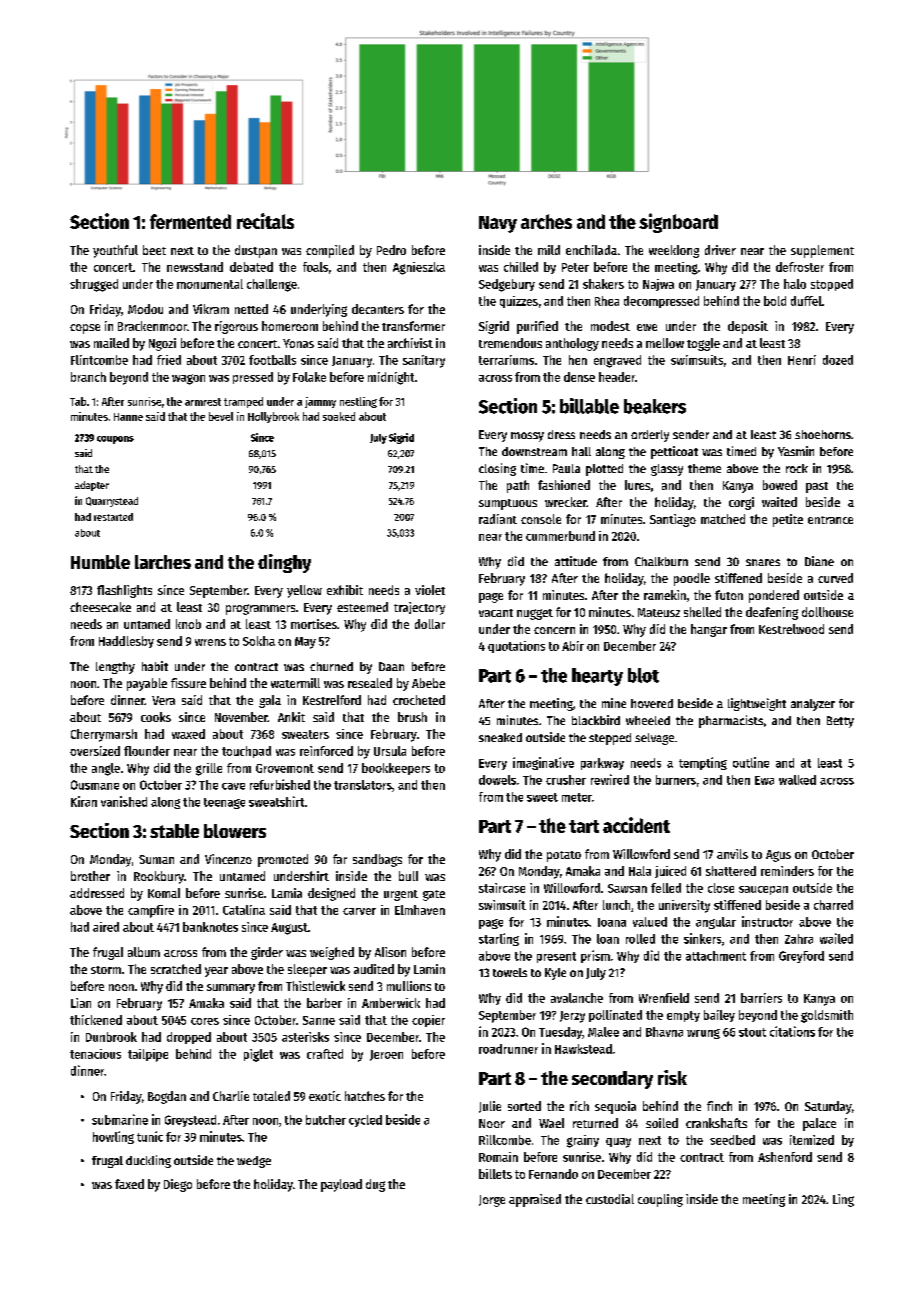 This screenshot has width=924, height=1308. Describe the element at coordinates (823, 434) in the screenshot. I see `shoehorns` at that location.
